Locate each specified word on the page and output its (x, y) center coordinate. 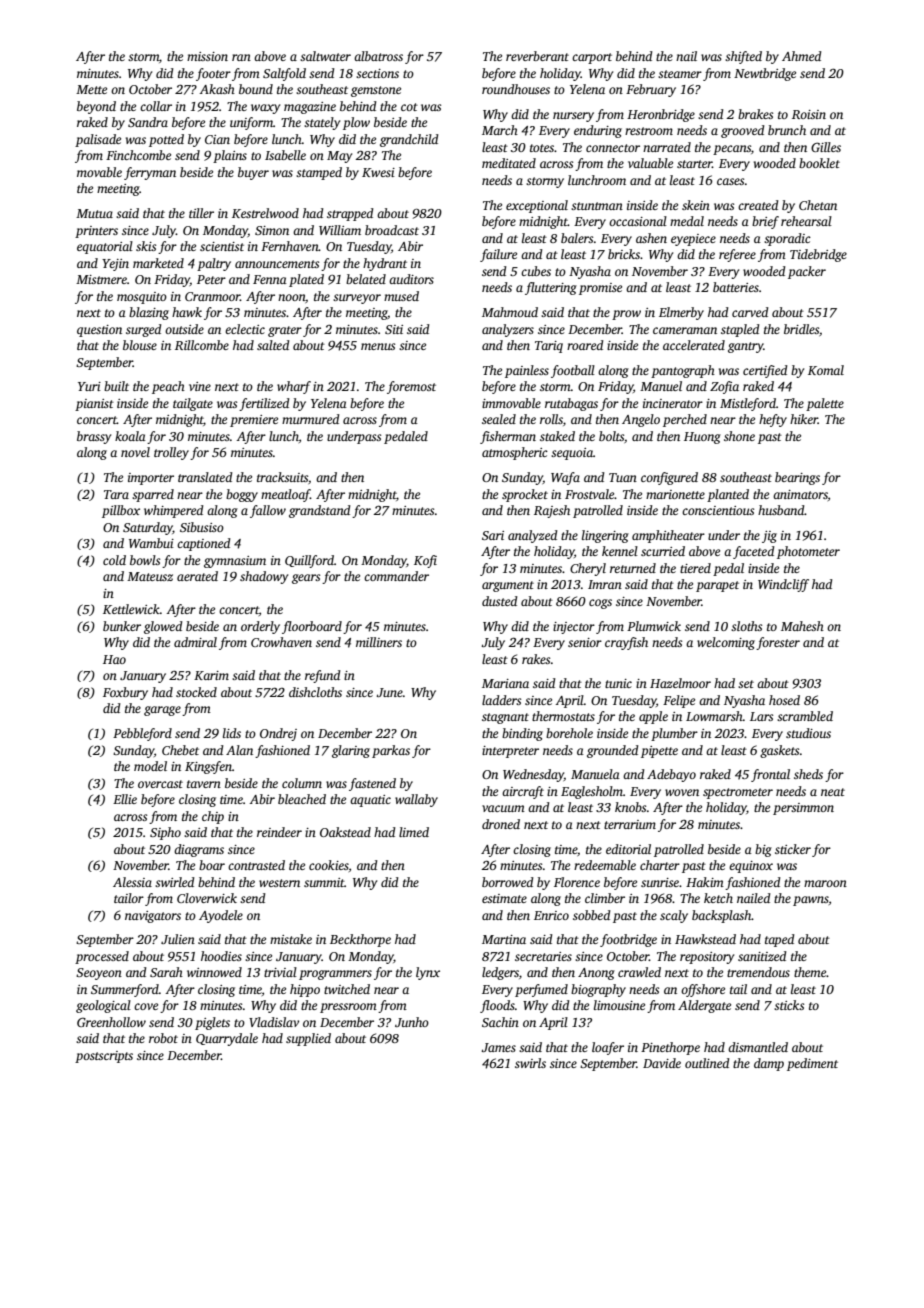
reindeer (279, 832)
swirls (530, 1063)
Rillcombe (202, 345)
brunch (787, 130)
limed (414, 832)
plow (356, 123)
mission (207, 56)
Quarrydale (227, 1039)
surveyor (357, 299)
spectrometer (738, 793)
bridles (801, 329)
